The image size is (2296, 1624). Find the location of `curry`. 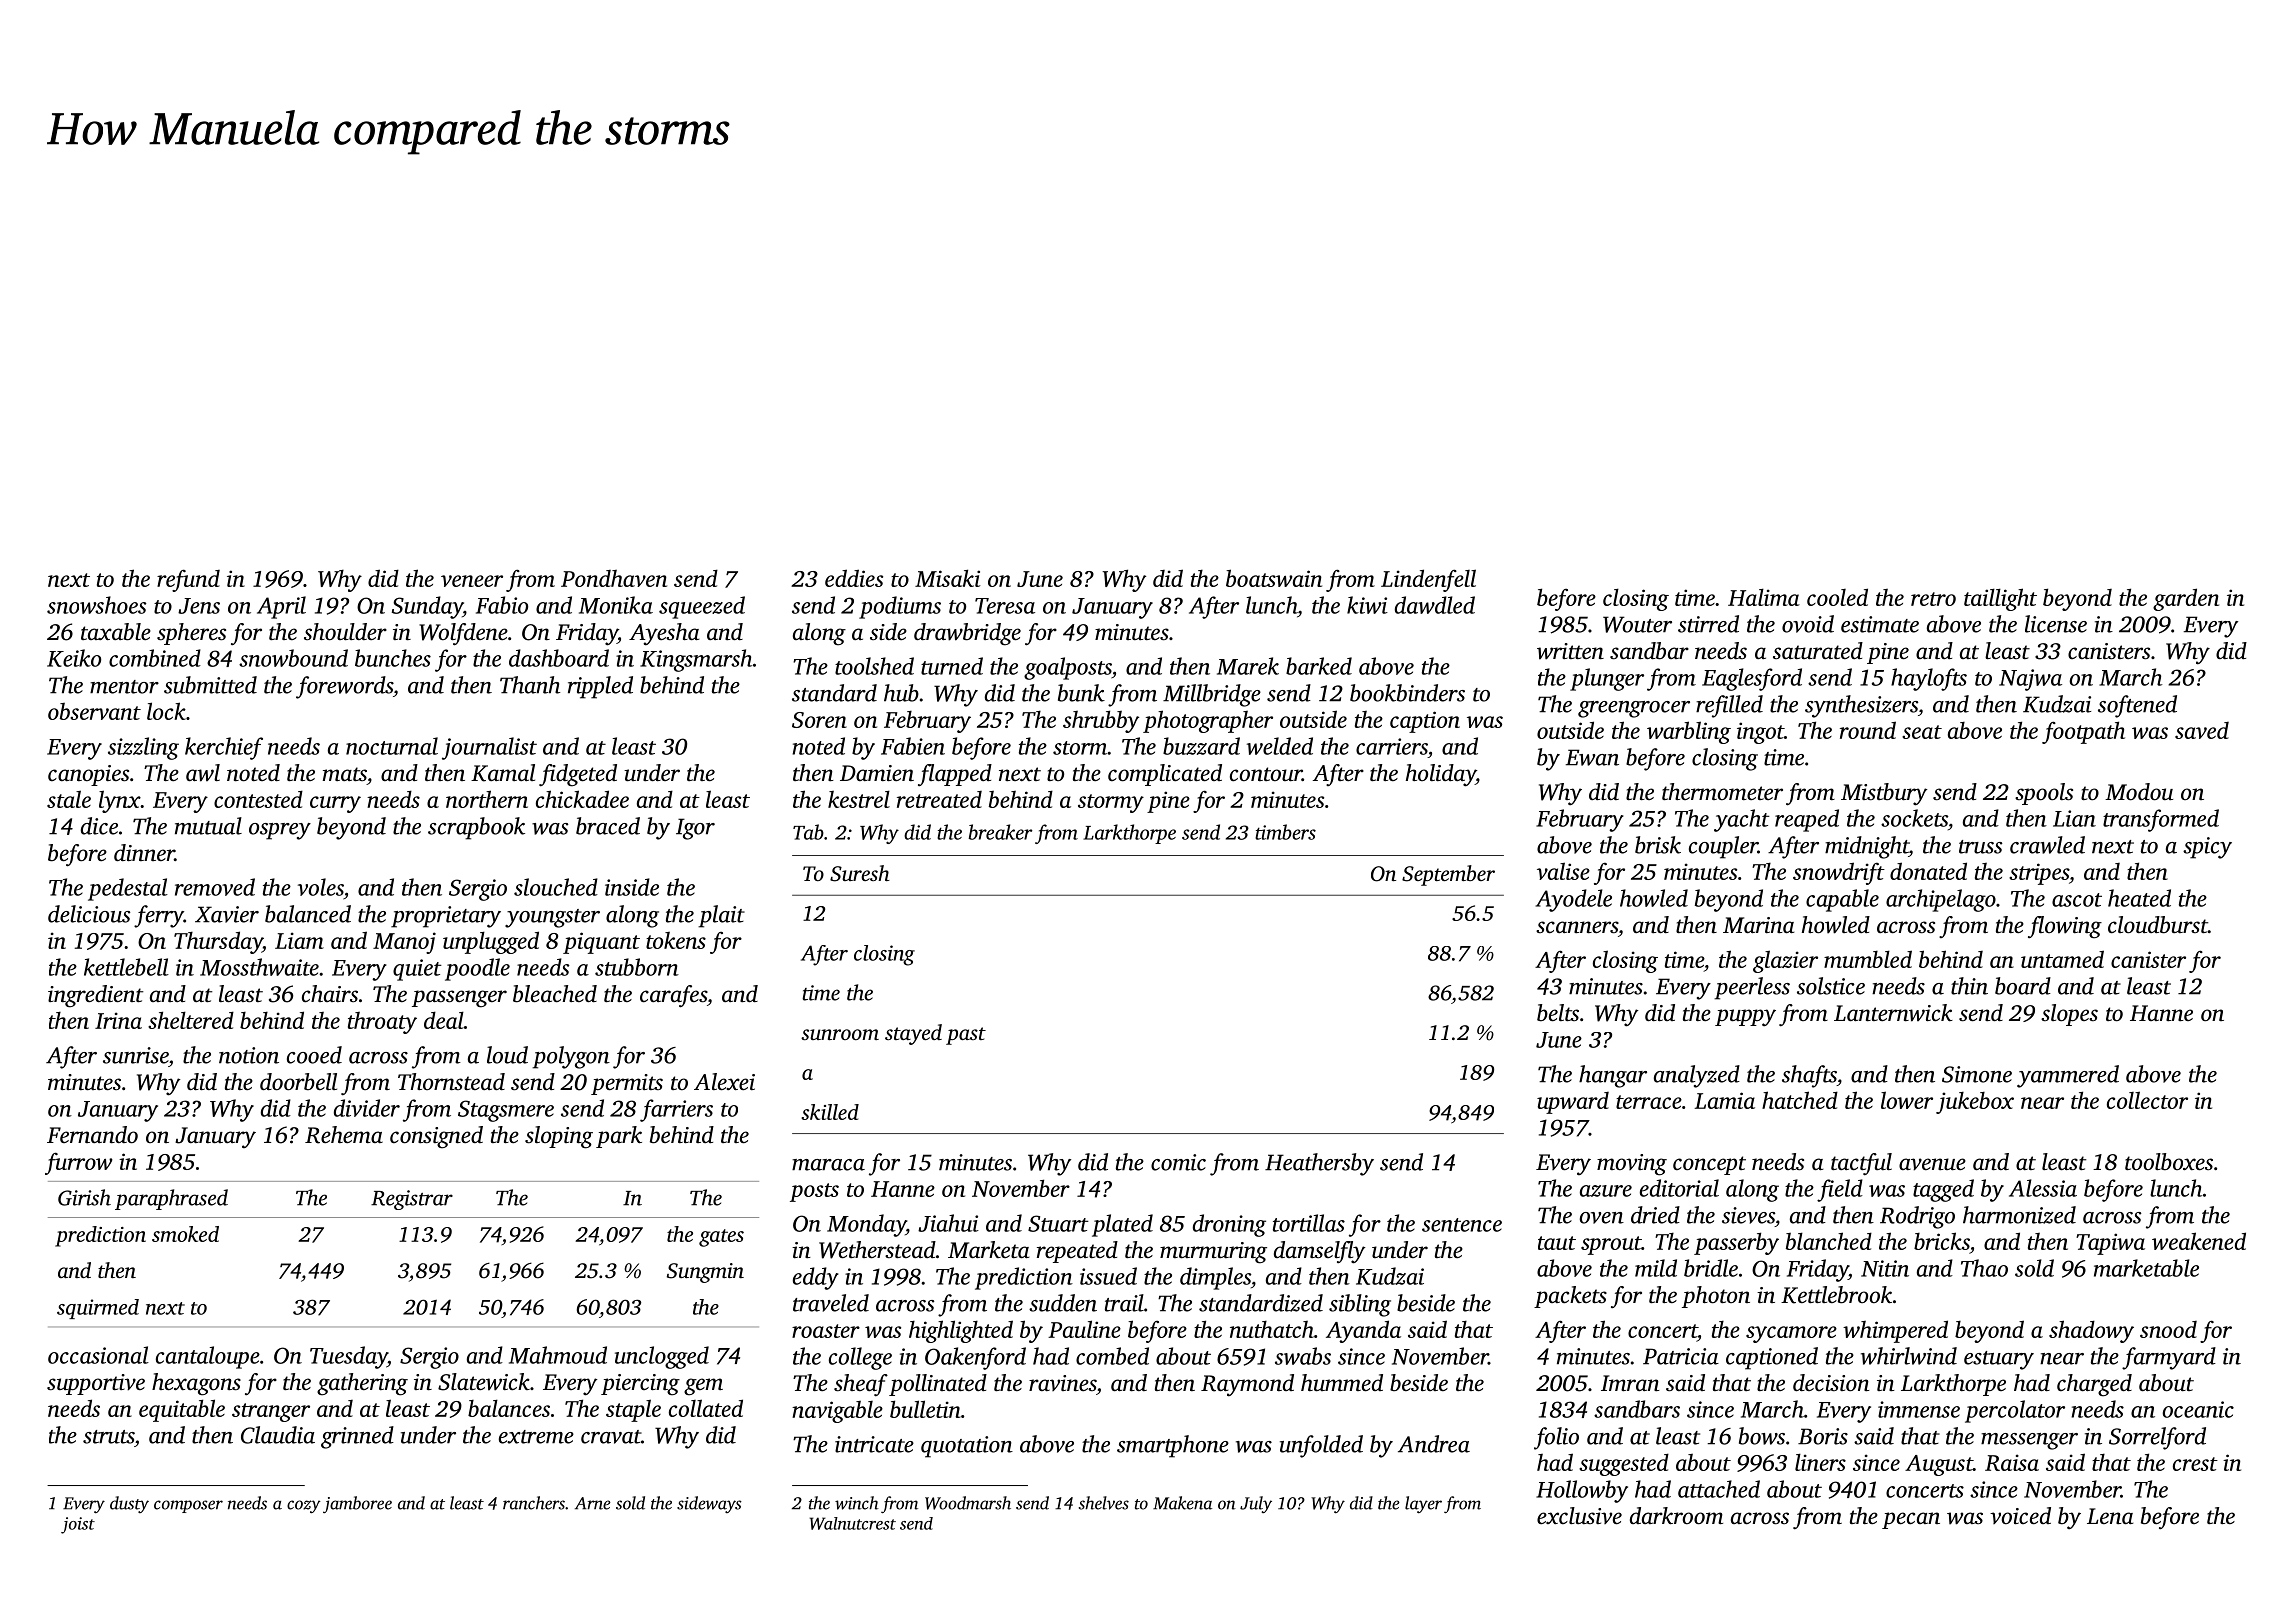

curry is located at coordinates (335, 804).
